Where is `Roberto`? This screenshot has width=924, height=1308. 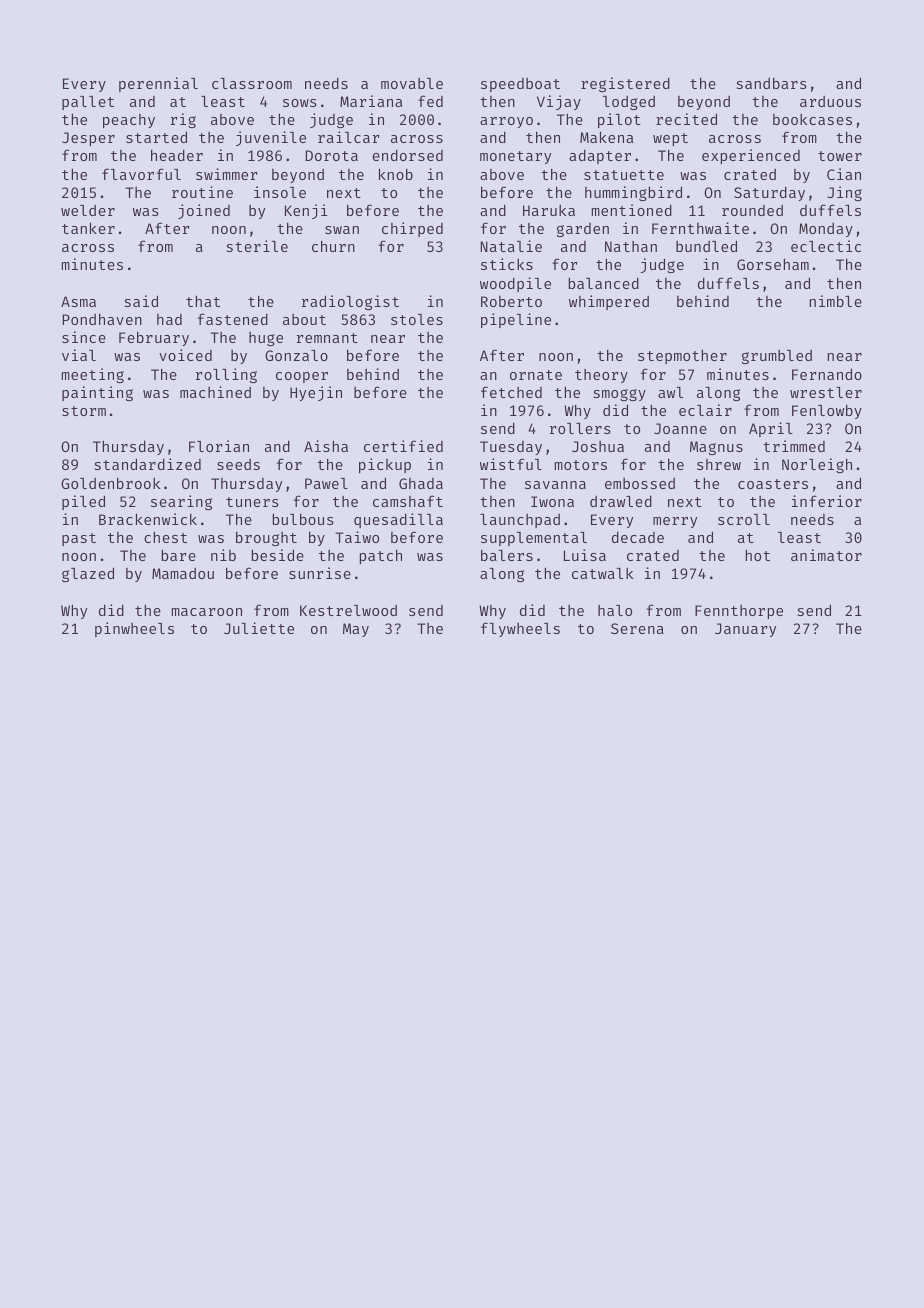 Roberto is located at coordinates (511, 301).
